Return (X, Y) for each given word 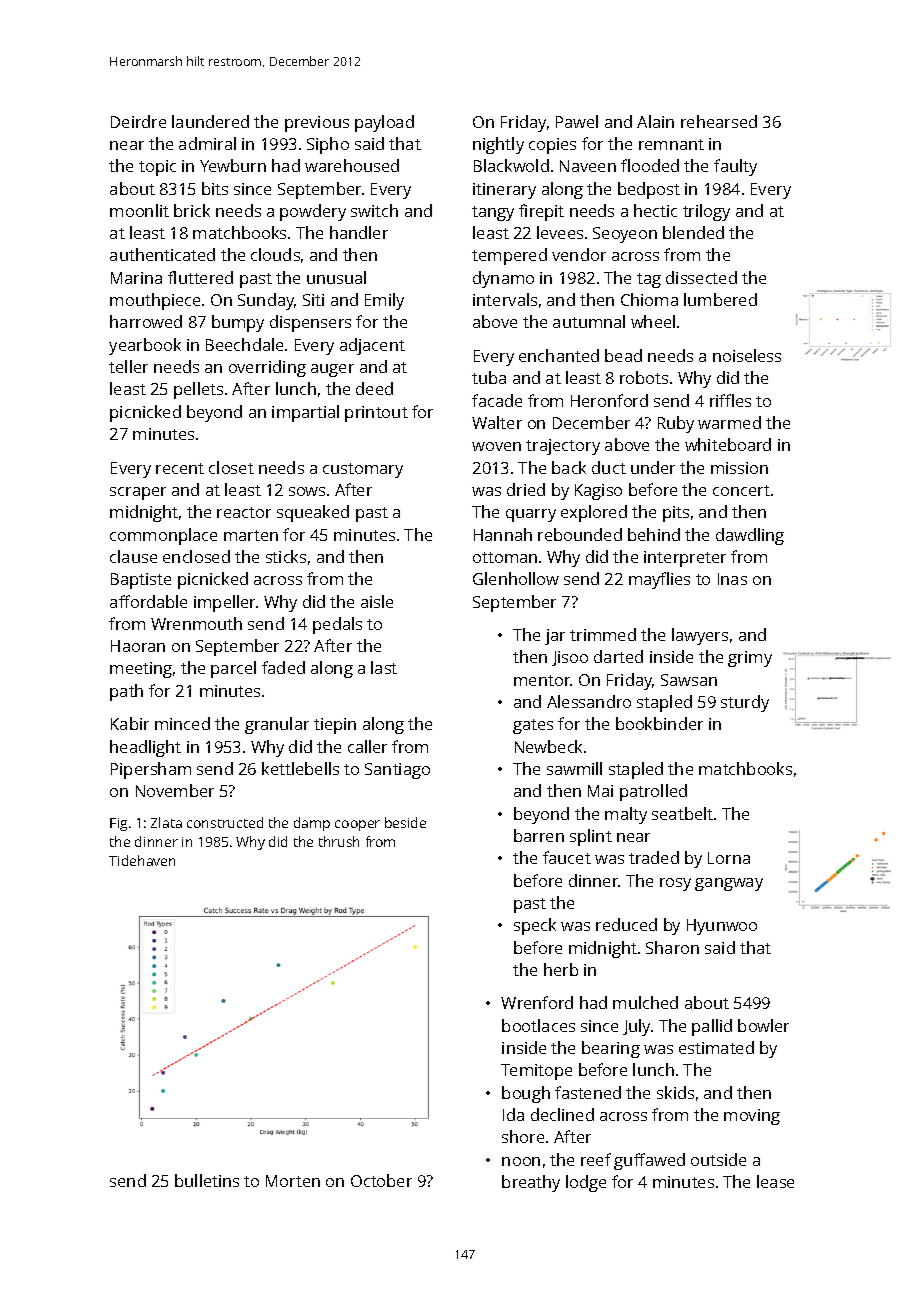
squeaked (313, 513)
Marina (136, 278)
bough (526, 1094)
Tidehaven (142, 860)
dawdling (750, 536)
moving (752, 1117)
